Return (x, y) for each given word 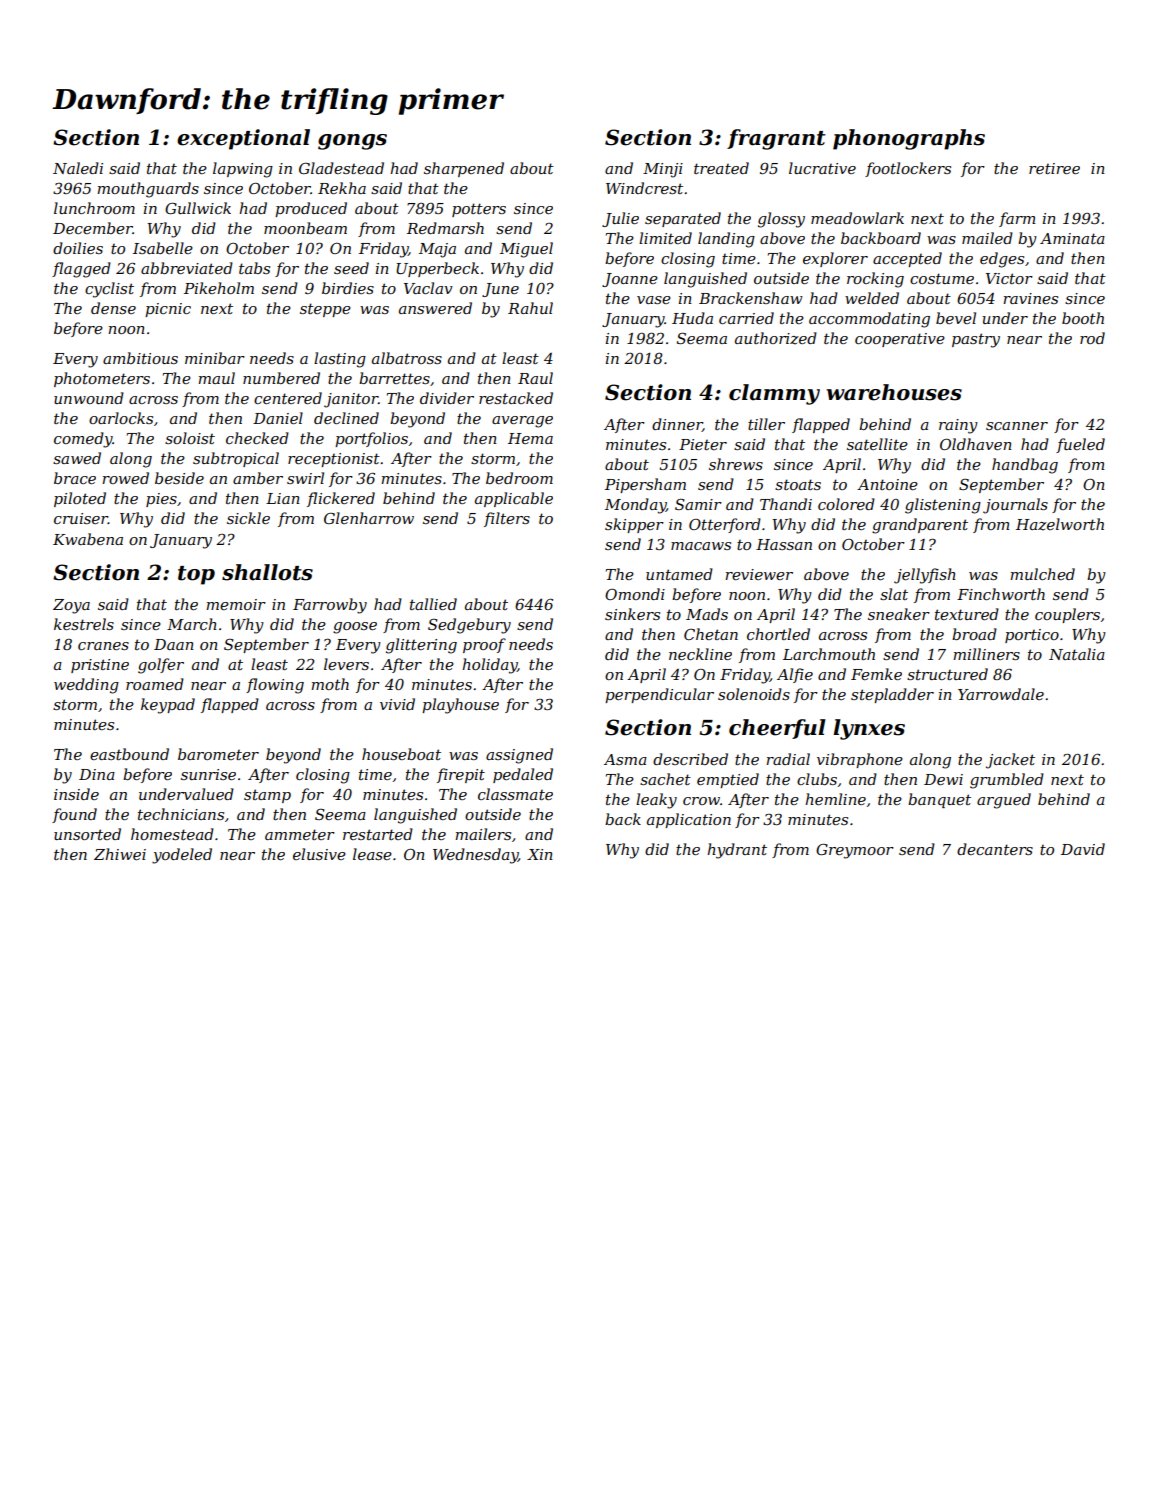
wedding (86, 686)
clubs (817, 779)
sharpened (464, 169)
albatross (407, 358)
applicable (514, 499)
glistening (943, 506)
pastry (976, 340)
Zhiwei (120, 854)
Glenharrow (369, 518)
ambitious (140, 358)
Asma (625, 759)
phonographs (909, 139)
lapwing (243, 170)
